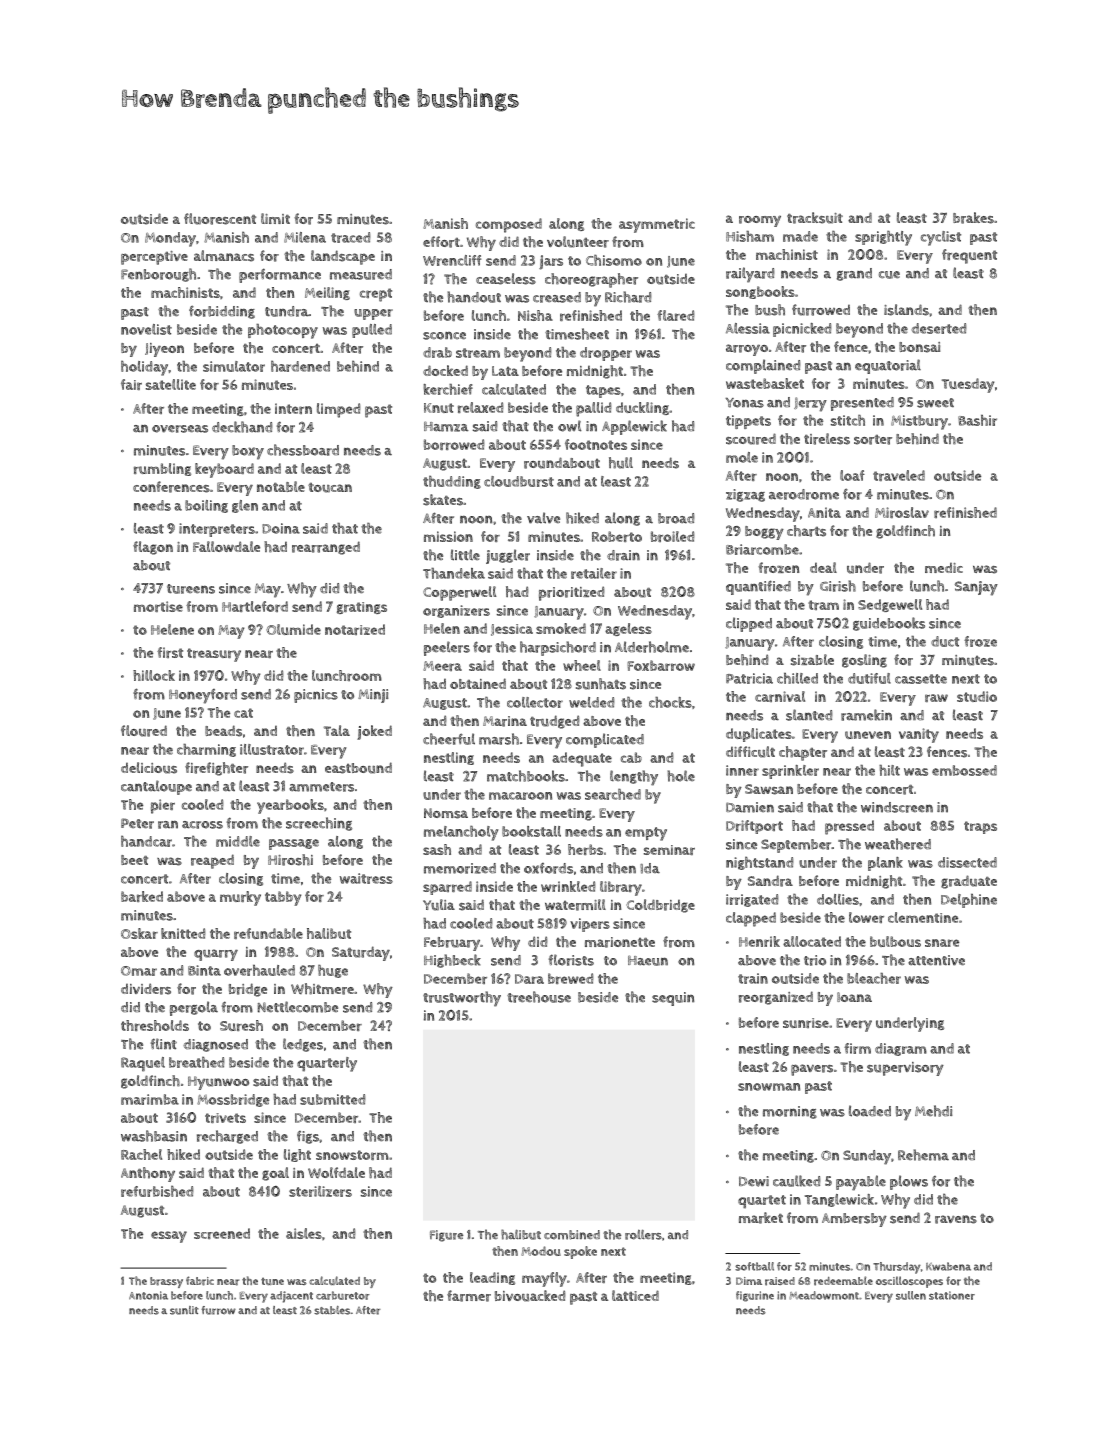 This image has height=1447, width=1118. Describe the element at coordinates (373, 696) in the image. I see `Minji` at that location.
